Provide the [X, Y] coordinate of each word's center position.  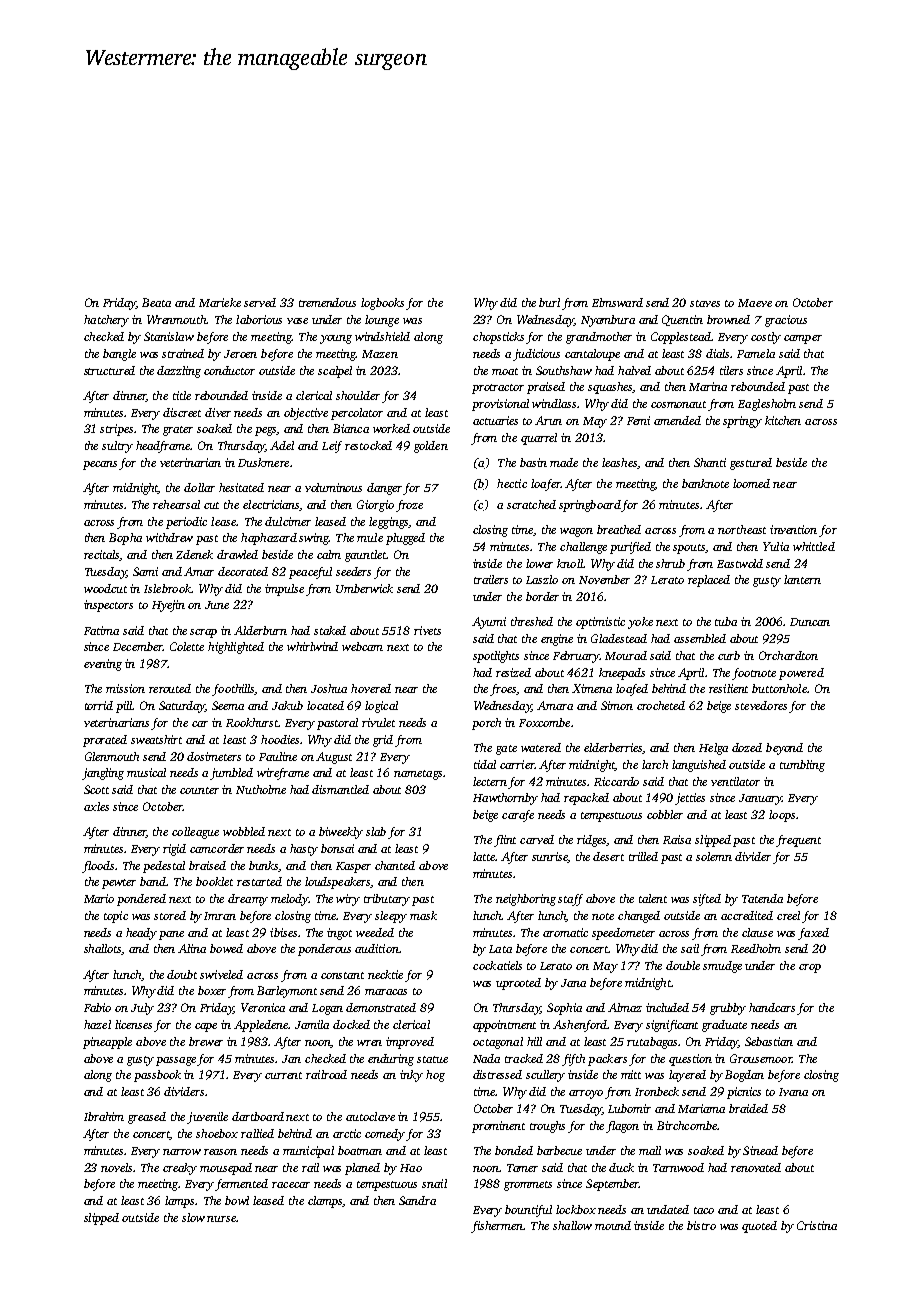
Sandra [417, 1200]
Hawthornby [505, 799]
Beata [156, 302]
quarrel [539, 439]
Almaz [625, 1007]
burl [549, 302]
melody [289, 900]
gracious [786, 321]
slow [193, 1217]
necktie [385, 974]
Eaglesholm [767, 405]
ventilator [735, 781]
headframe [163, 447]
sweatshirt [156, 739]
